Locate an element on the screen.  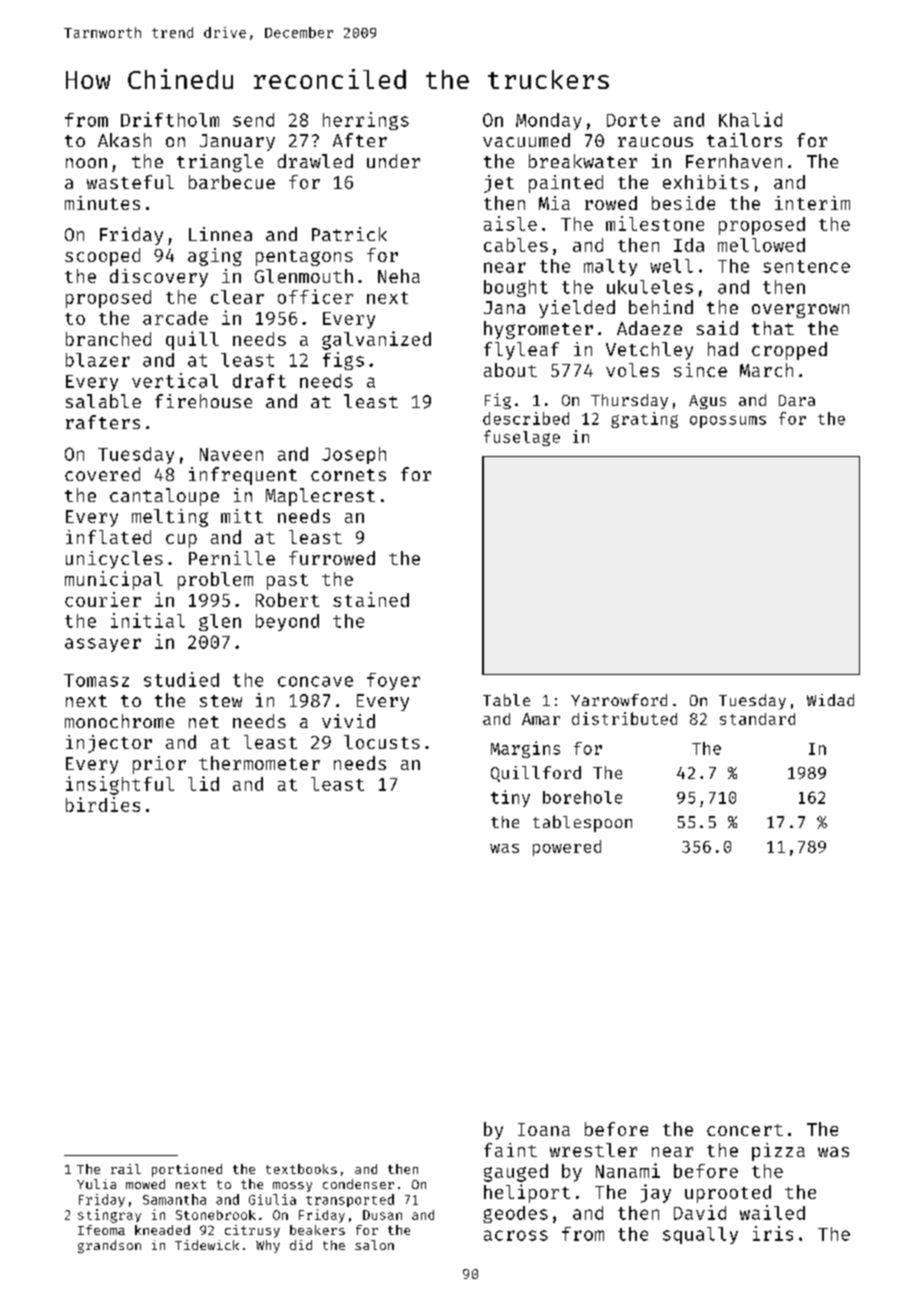
opossums is located at coordinates (728, 422).
